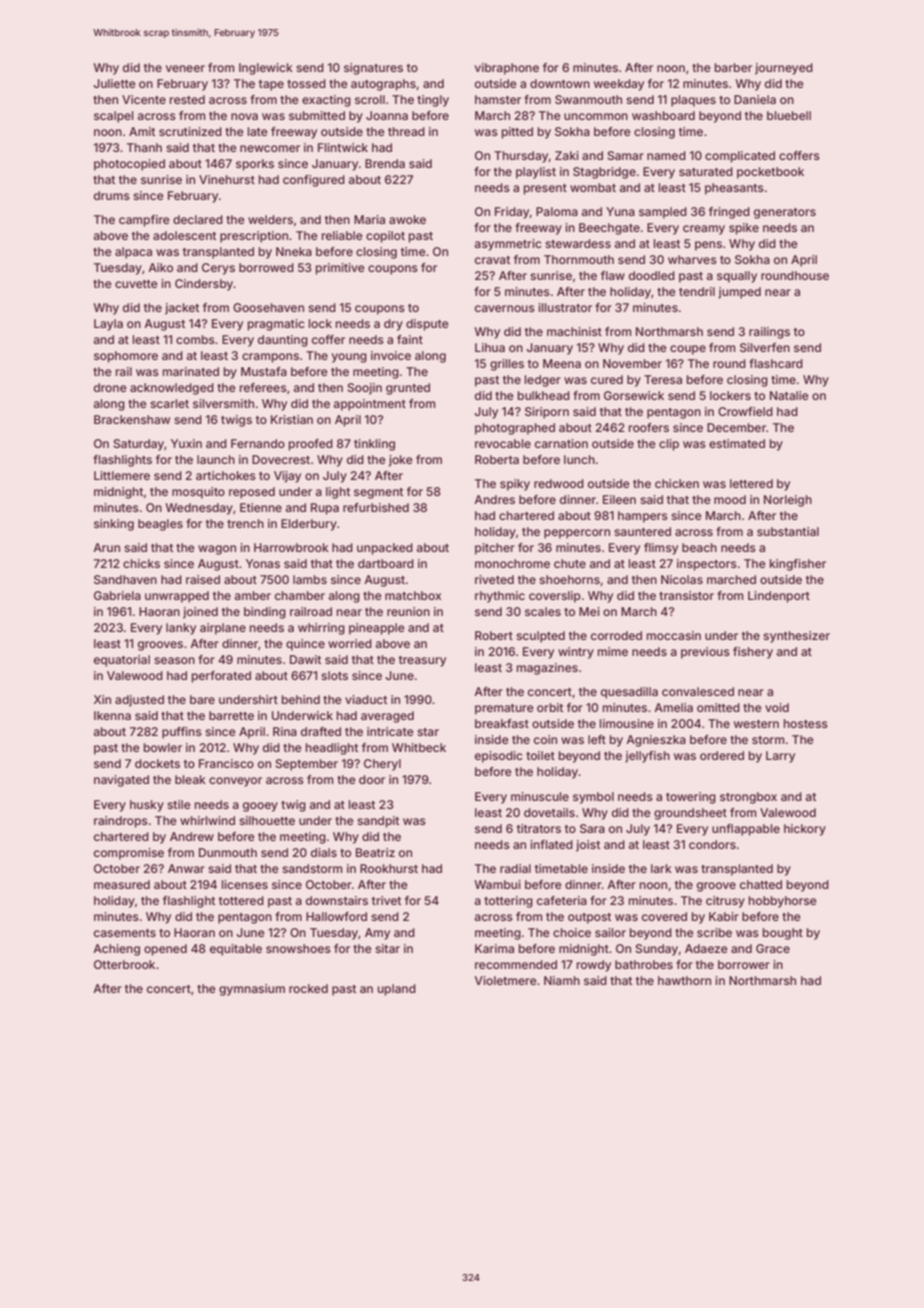 This screenshot has width=924, height=1308. Describe the element at coordinates (737, 443) in the screenshot. I see `estimated` at that location.
